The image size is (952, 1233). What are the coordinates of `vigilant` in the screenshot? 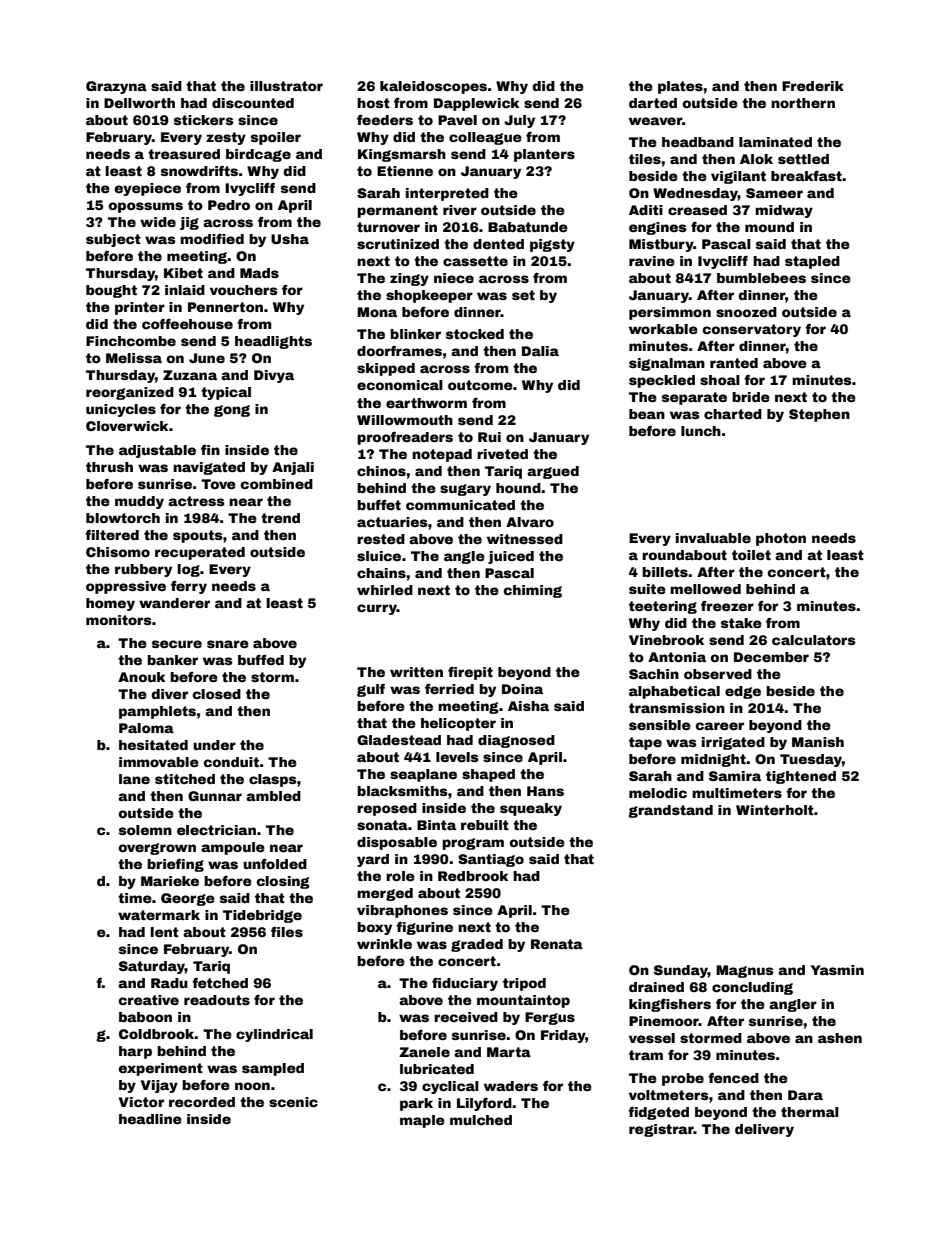 It's located at (738, 177).
